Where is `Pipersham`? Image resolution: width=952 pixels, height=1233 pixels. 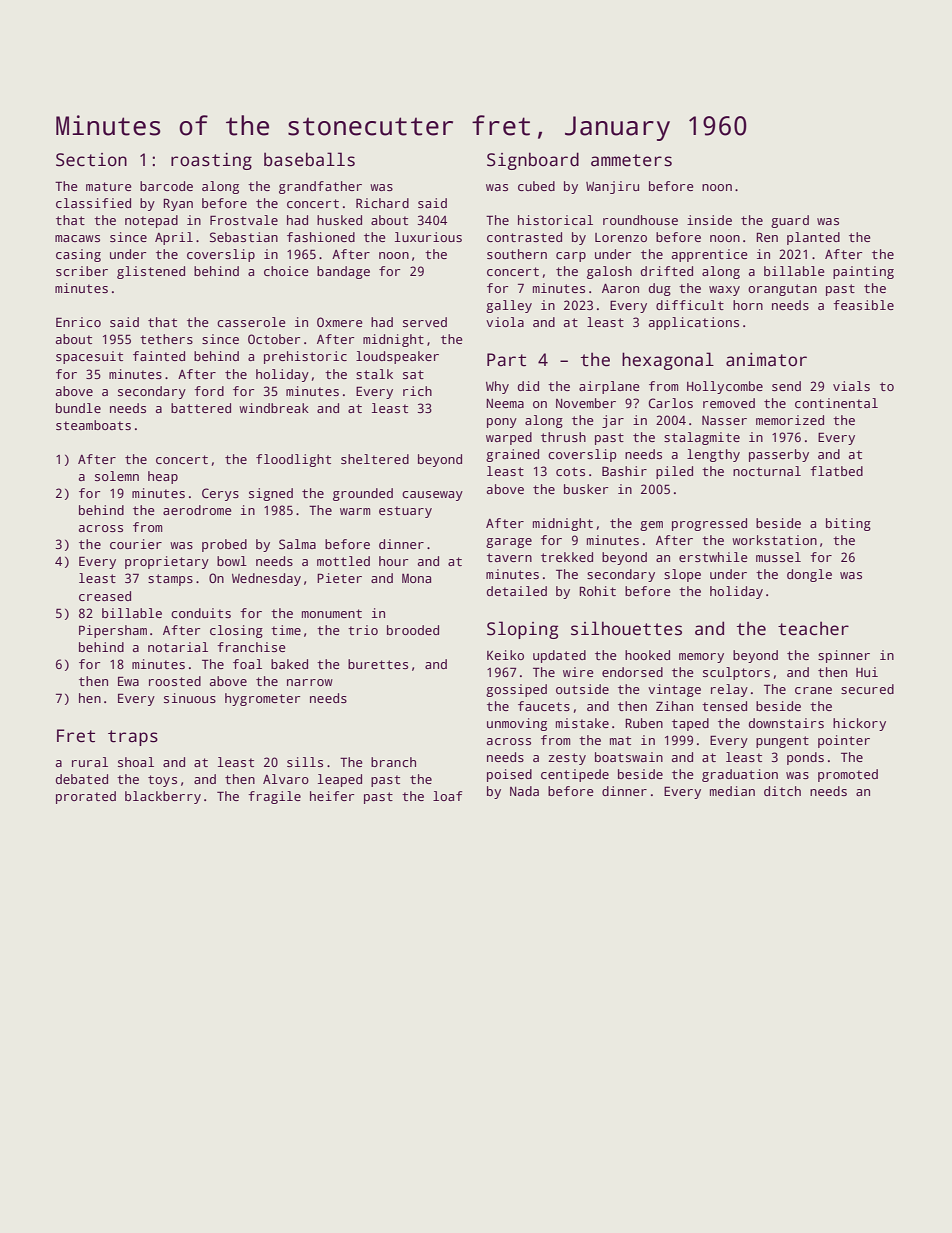
Pipersham is located at coordinates (113, 631).
